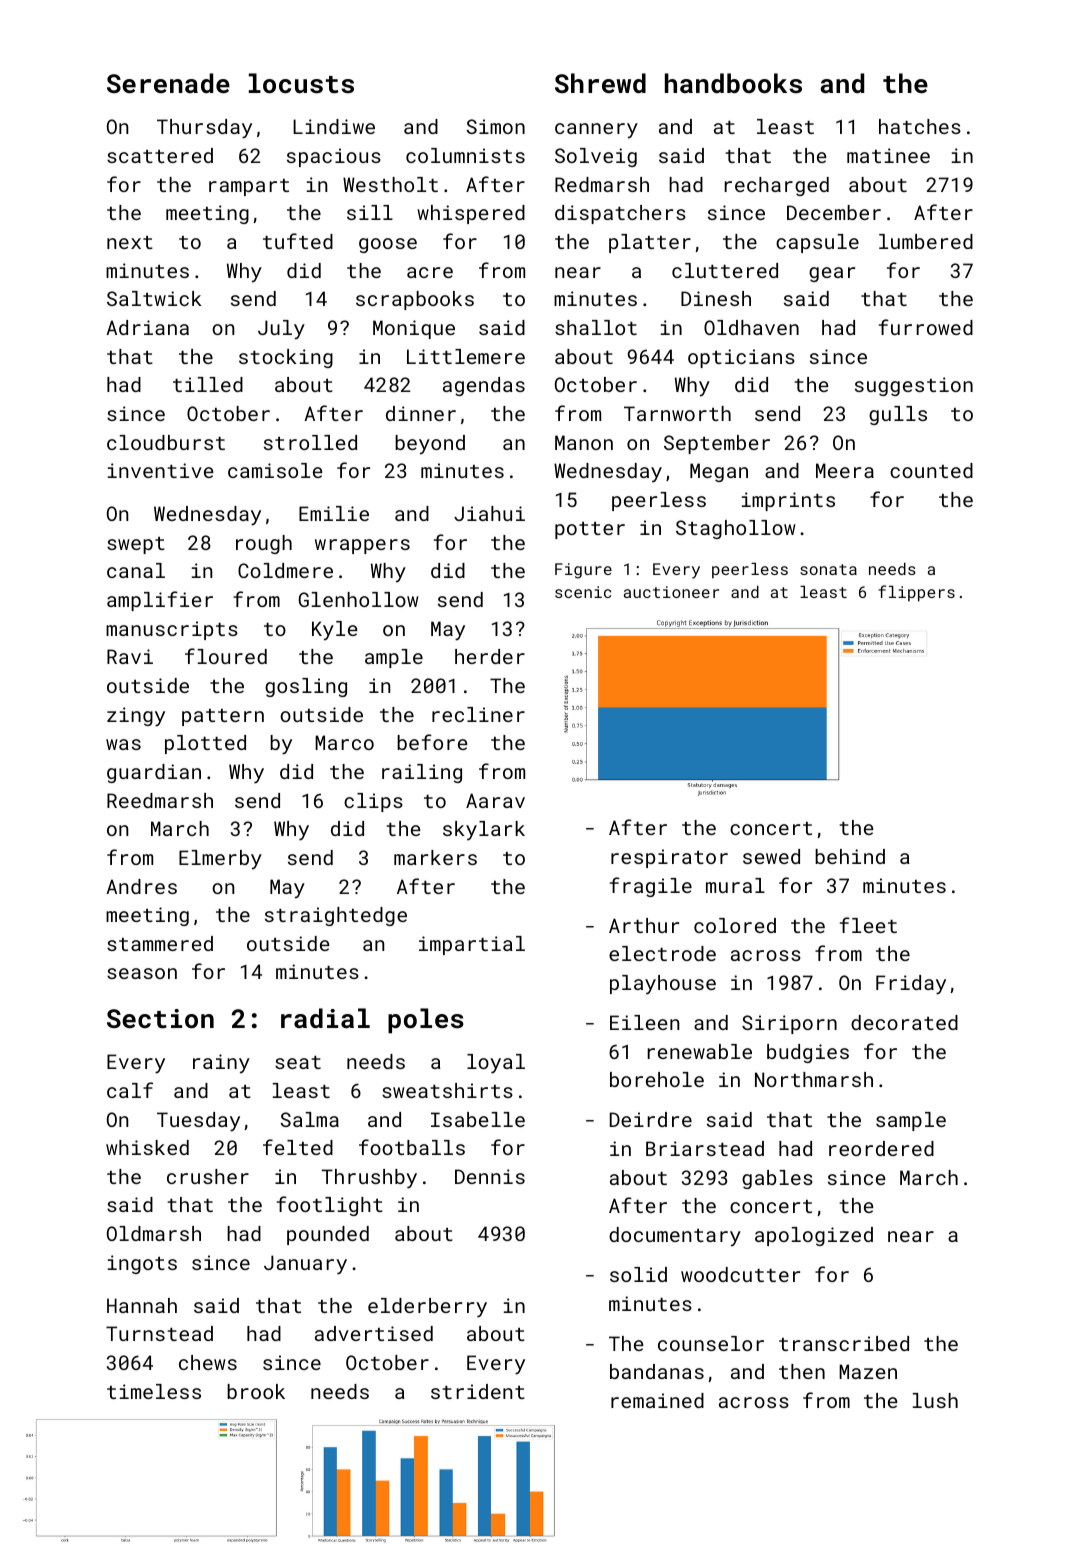  Describe the element at coordinates (256, 1391) in the image. I see `brook` at that location.
